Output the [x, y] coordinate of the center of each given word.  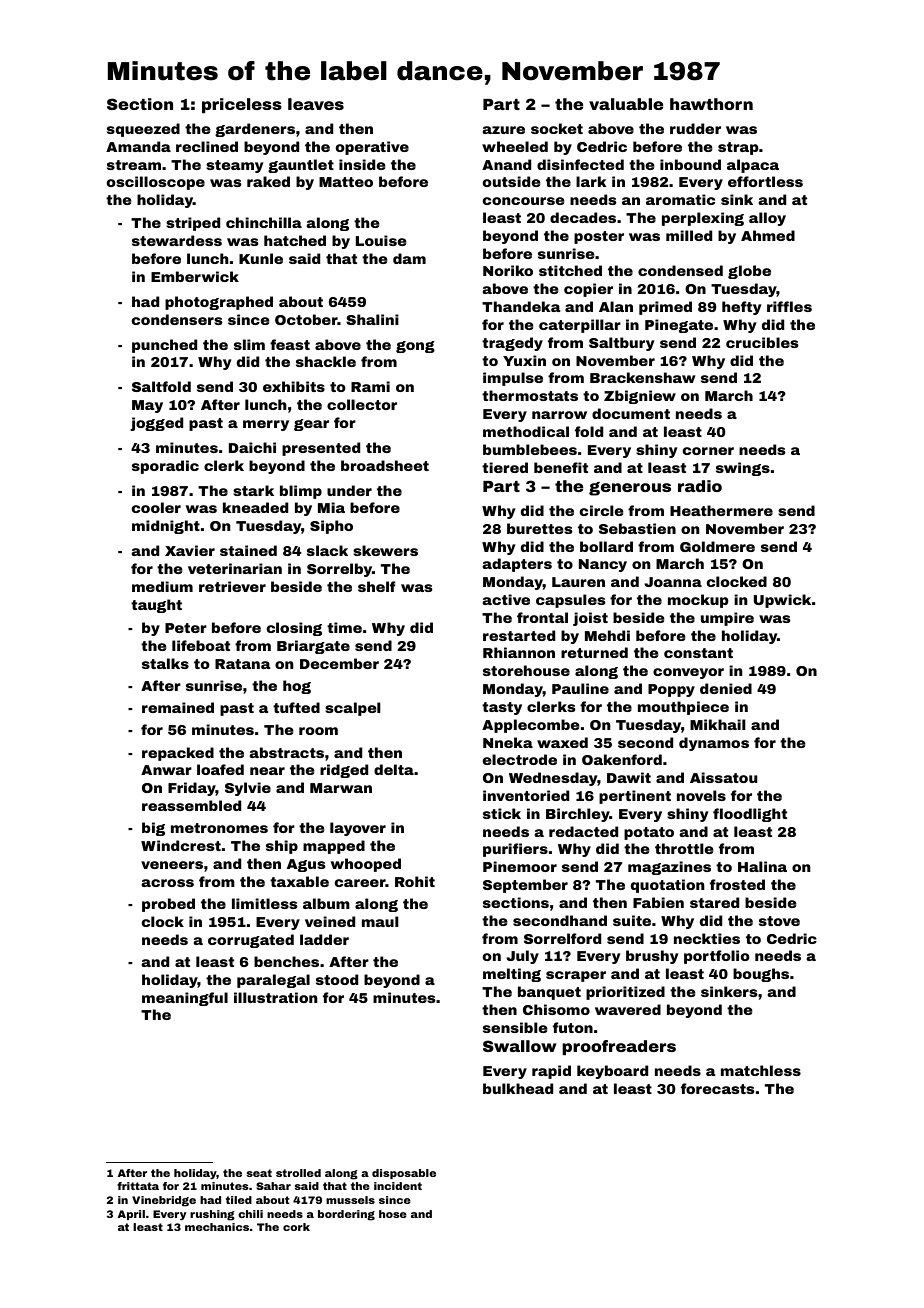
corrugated [251, 941]
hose [393, 1214]
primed [665, 308]
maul [380, 921]
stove [779, 921]
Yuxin [524, 360]
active [506, 599]
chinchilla [264, 222]
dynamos [714, 744]
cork [296, 1227]
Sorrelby [339, 570]
